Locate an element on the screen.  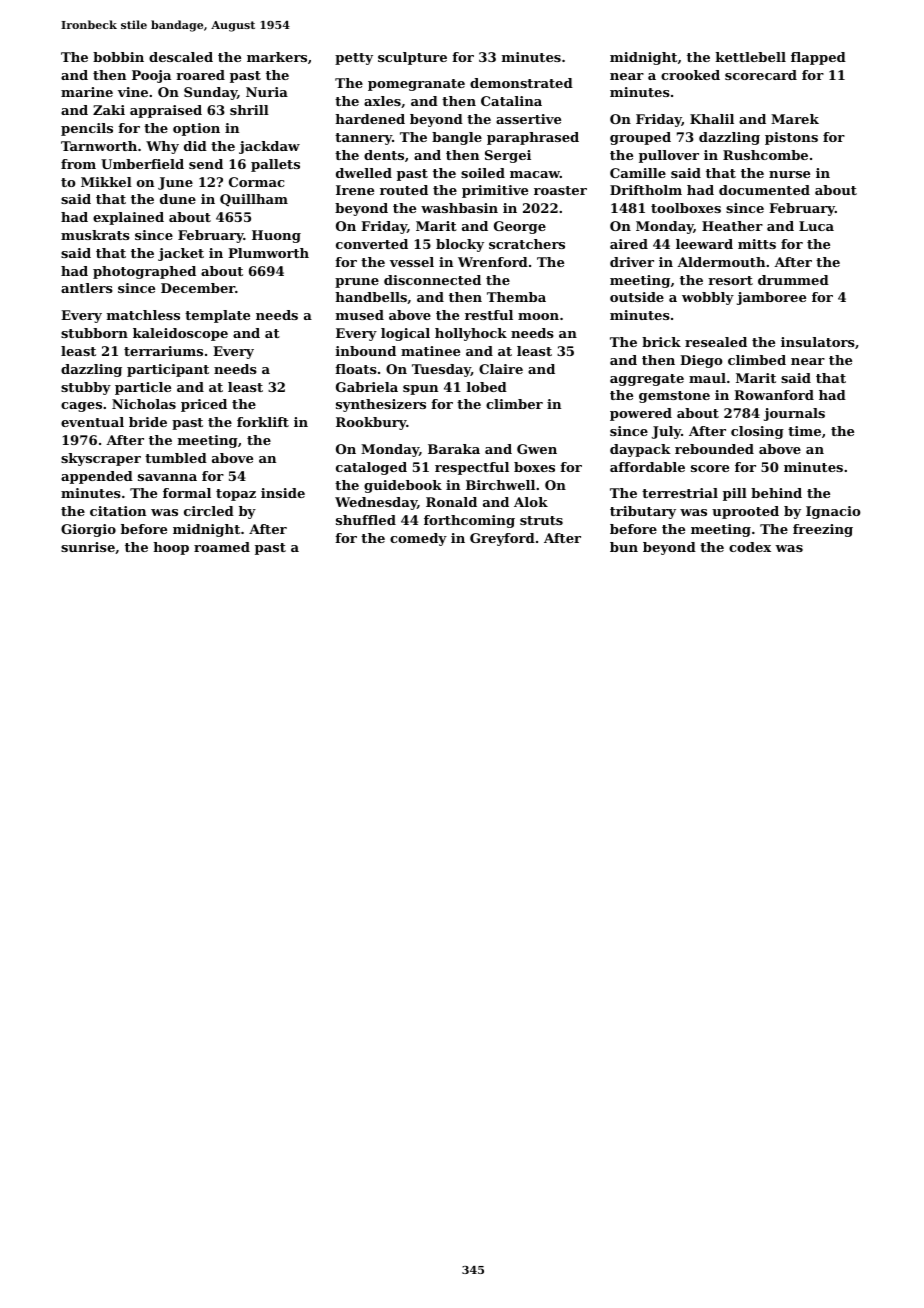
sculpture is located at coordinates (412, 58).
